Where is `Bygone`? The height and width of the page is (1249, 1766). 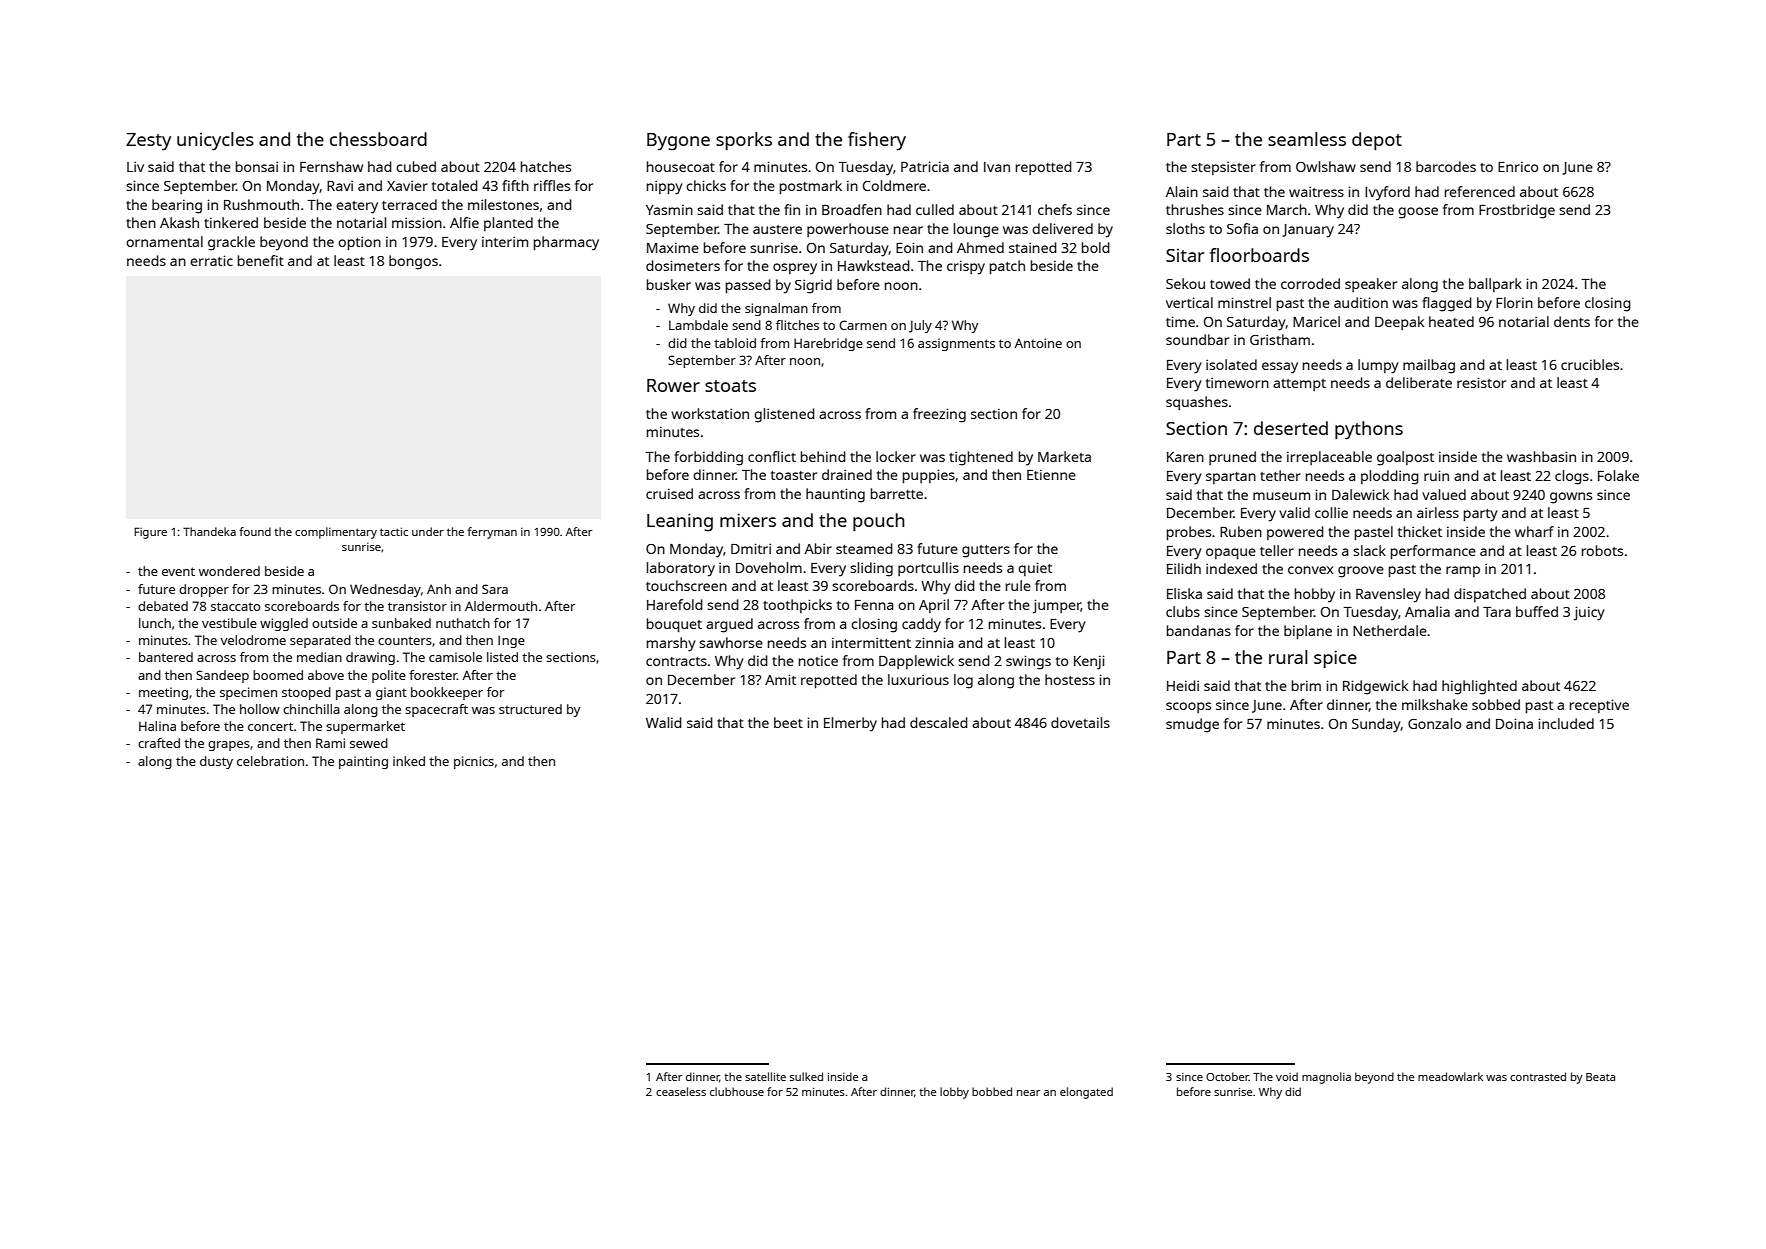 Bygone is located at coordinates (678, 142).
